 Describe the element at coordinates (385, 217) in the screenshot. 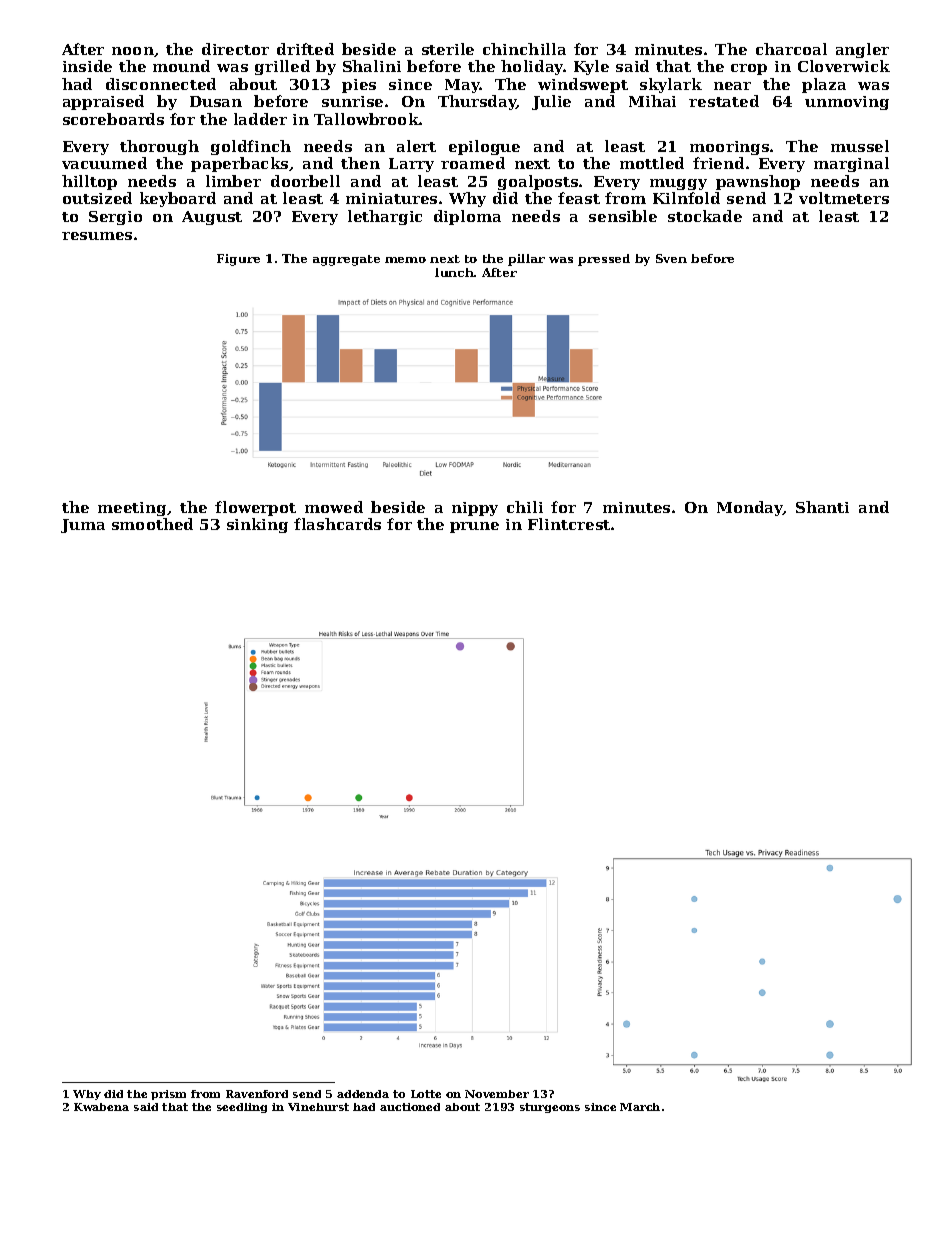

I see `lethargic` at that location.
